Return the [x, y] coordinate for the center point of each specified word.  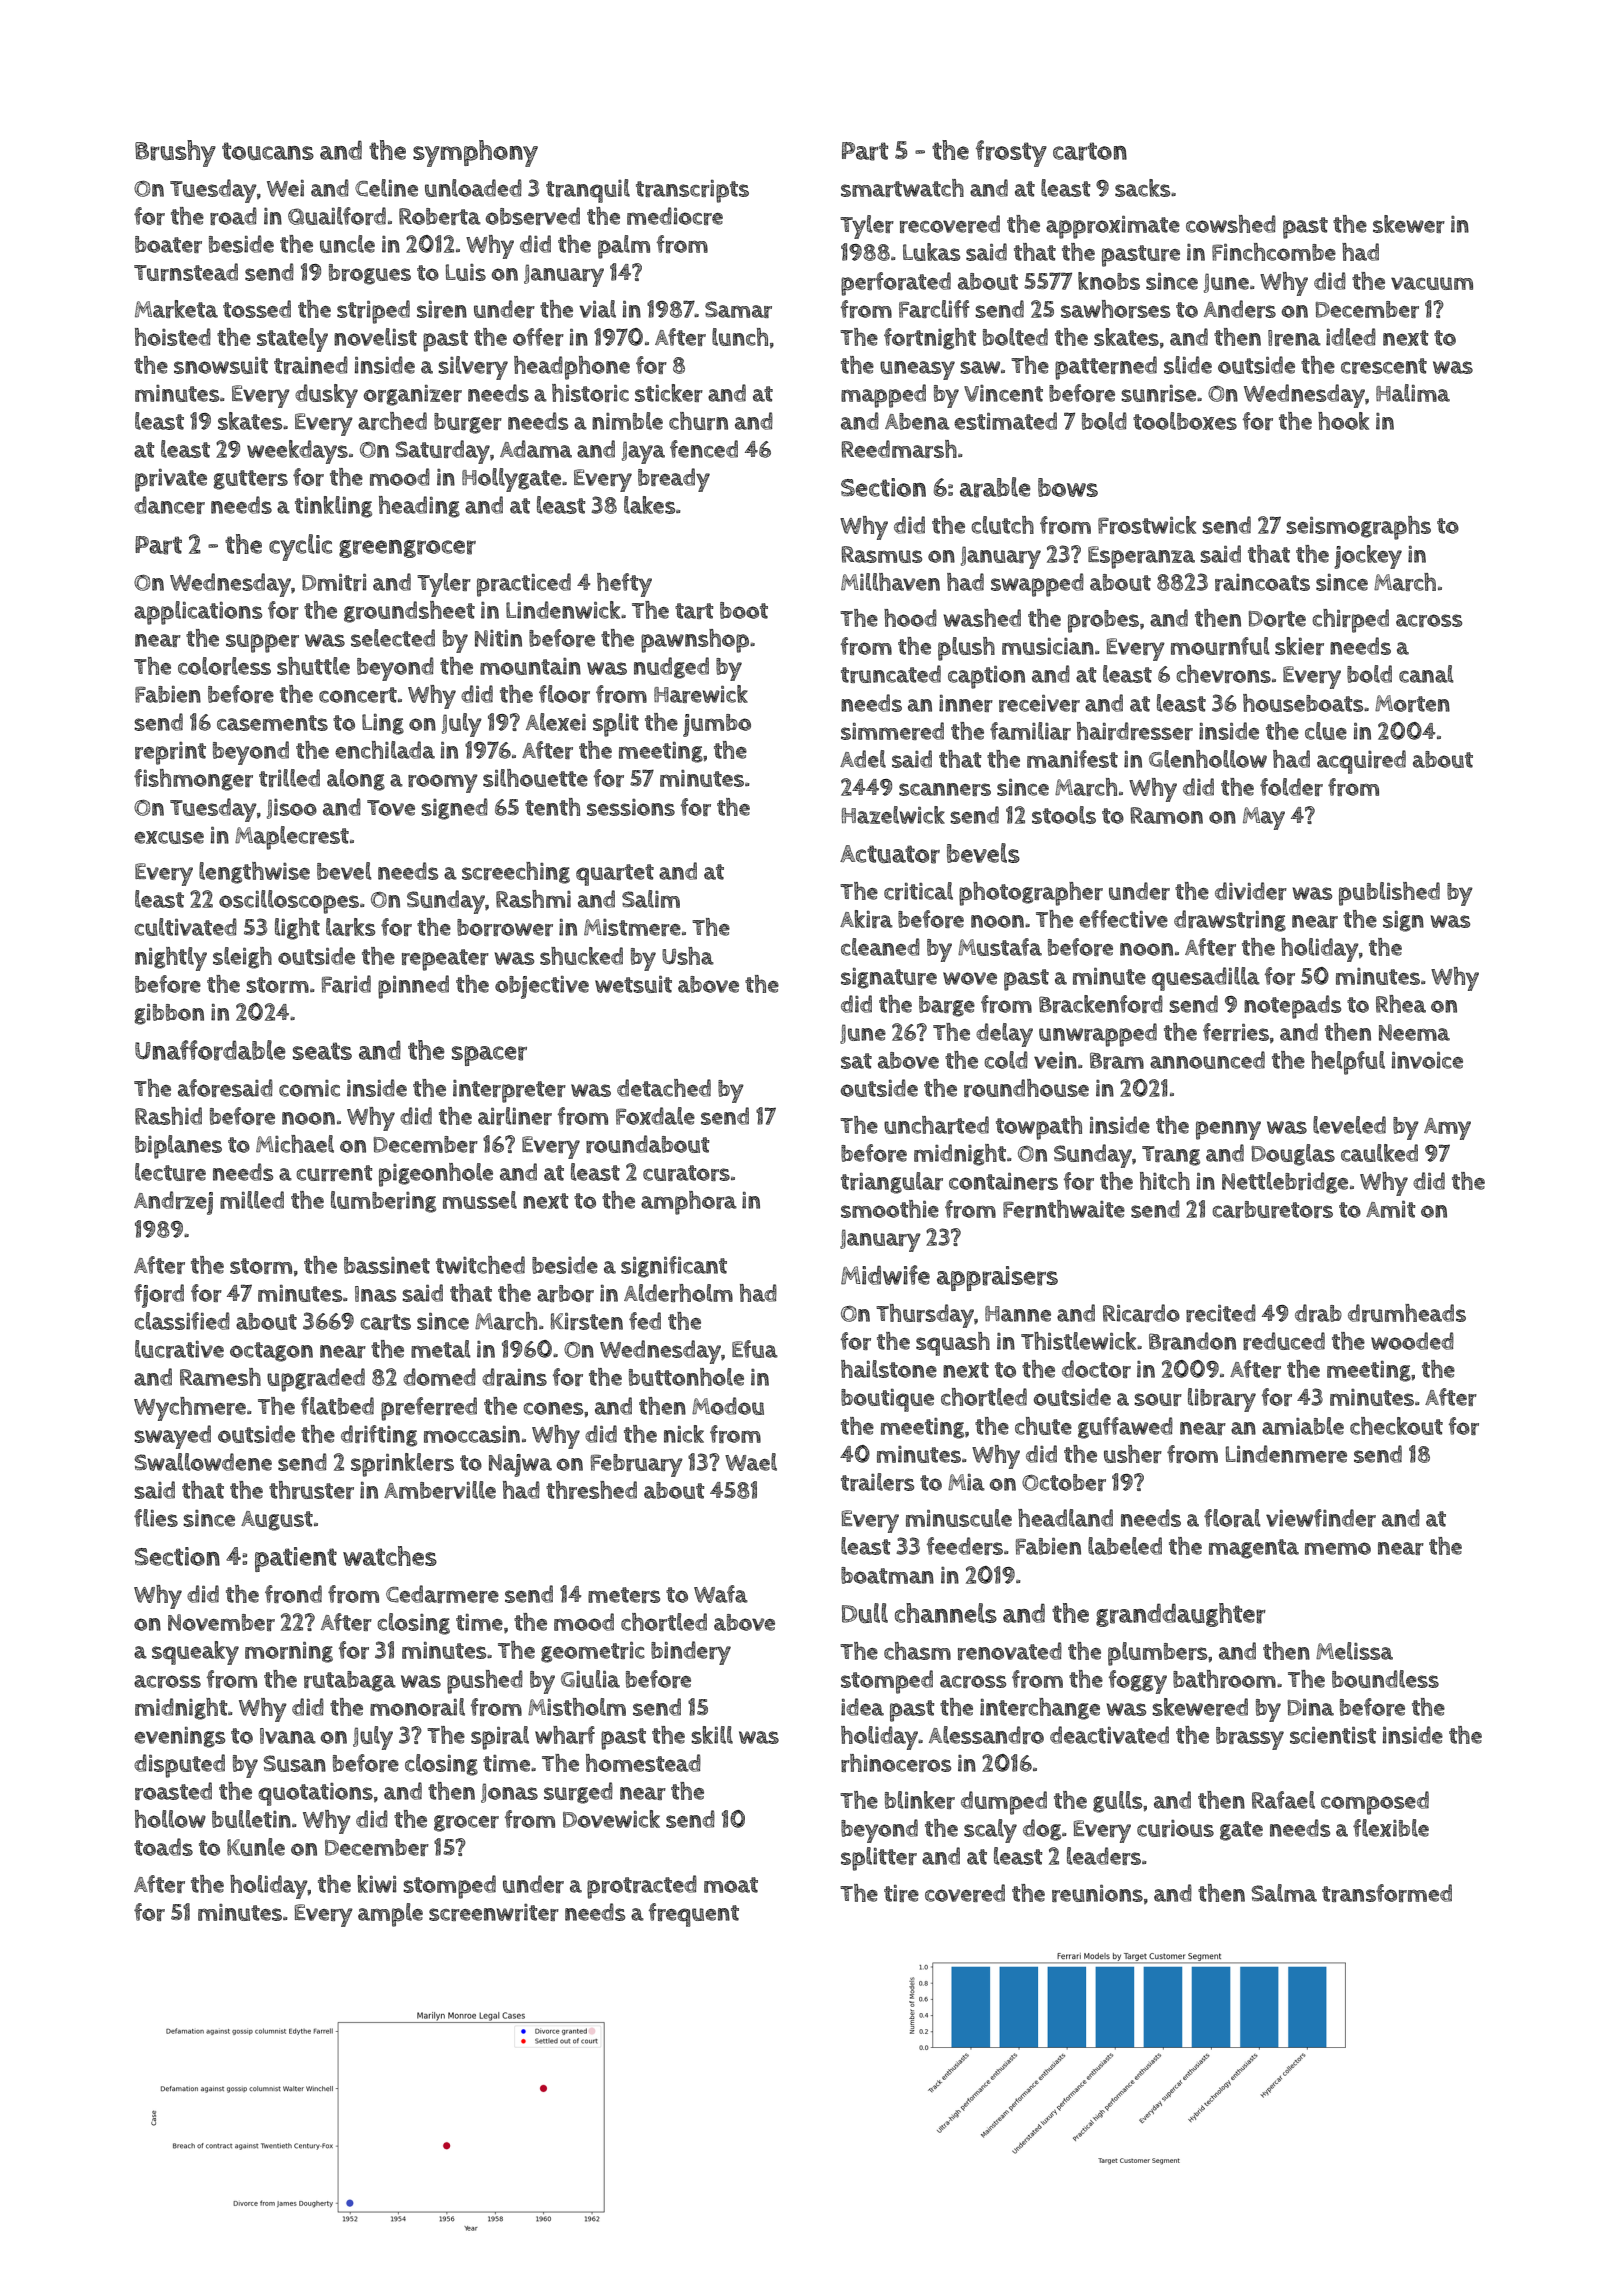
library [1222, 1400]
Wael [751, 1462]
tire [901, 1893]
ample [390, 1915]
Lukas [931, 252]
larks [350, 927]
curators [686, 1173]
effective [1123, 919]
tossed [257, 309]
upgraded [316, 1380]
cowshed [1231, 224]
